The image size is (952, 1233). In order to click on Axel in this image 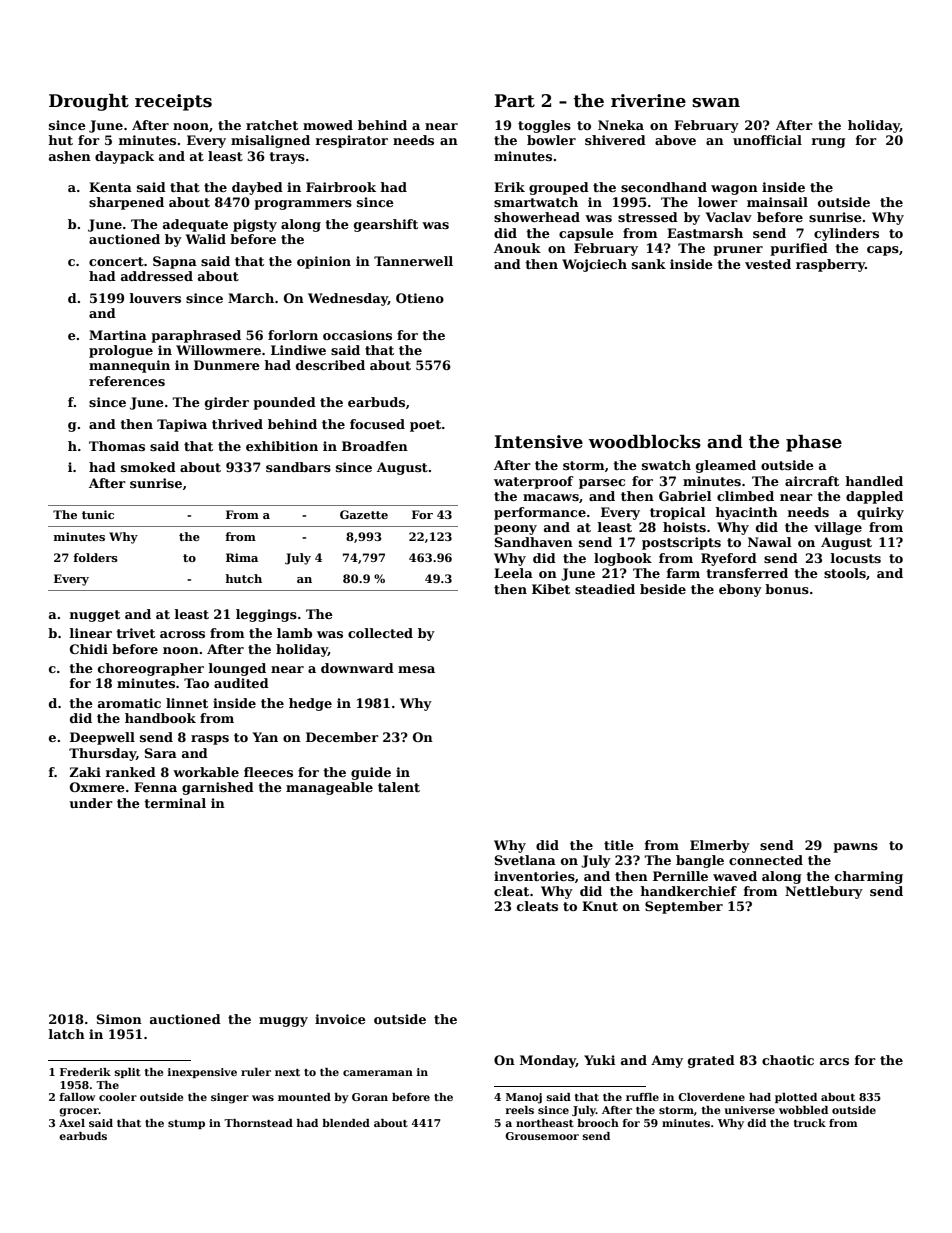, I will do `click(72, 1123)`.
